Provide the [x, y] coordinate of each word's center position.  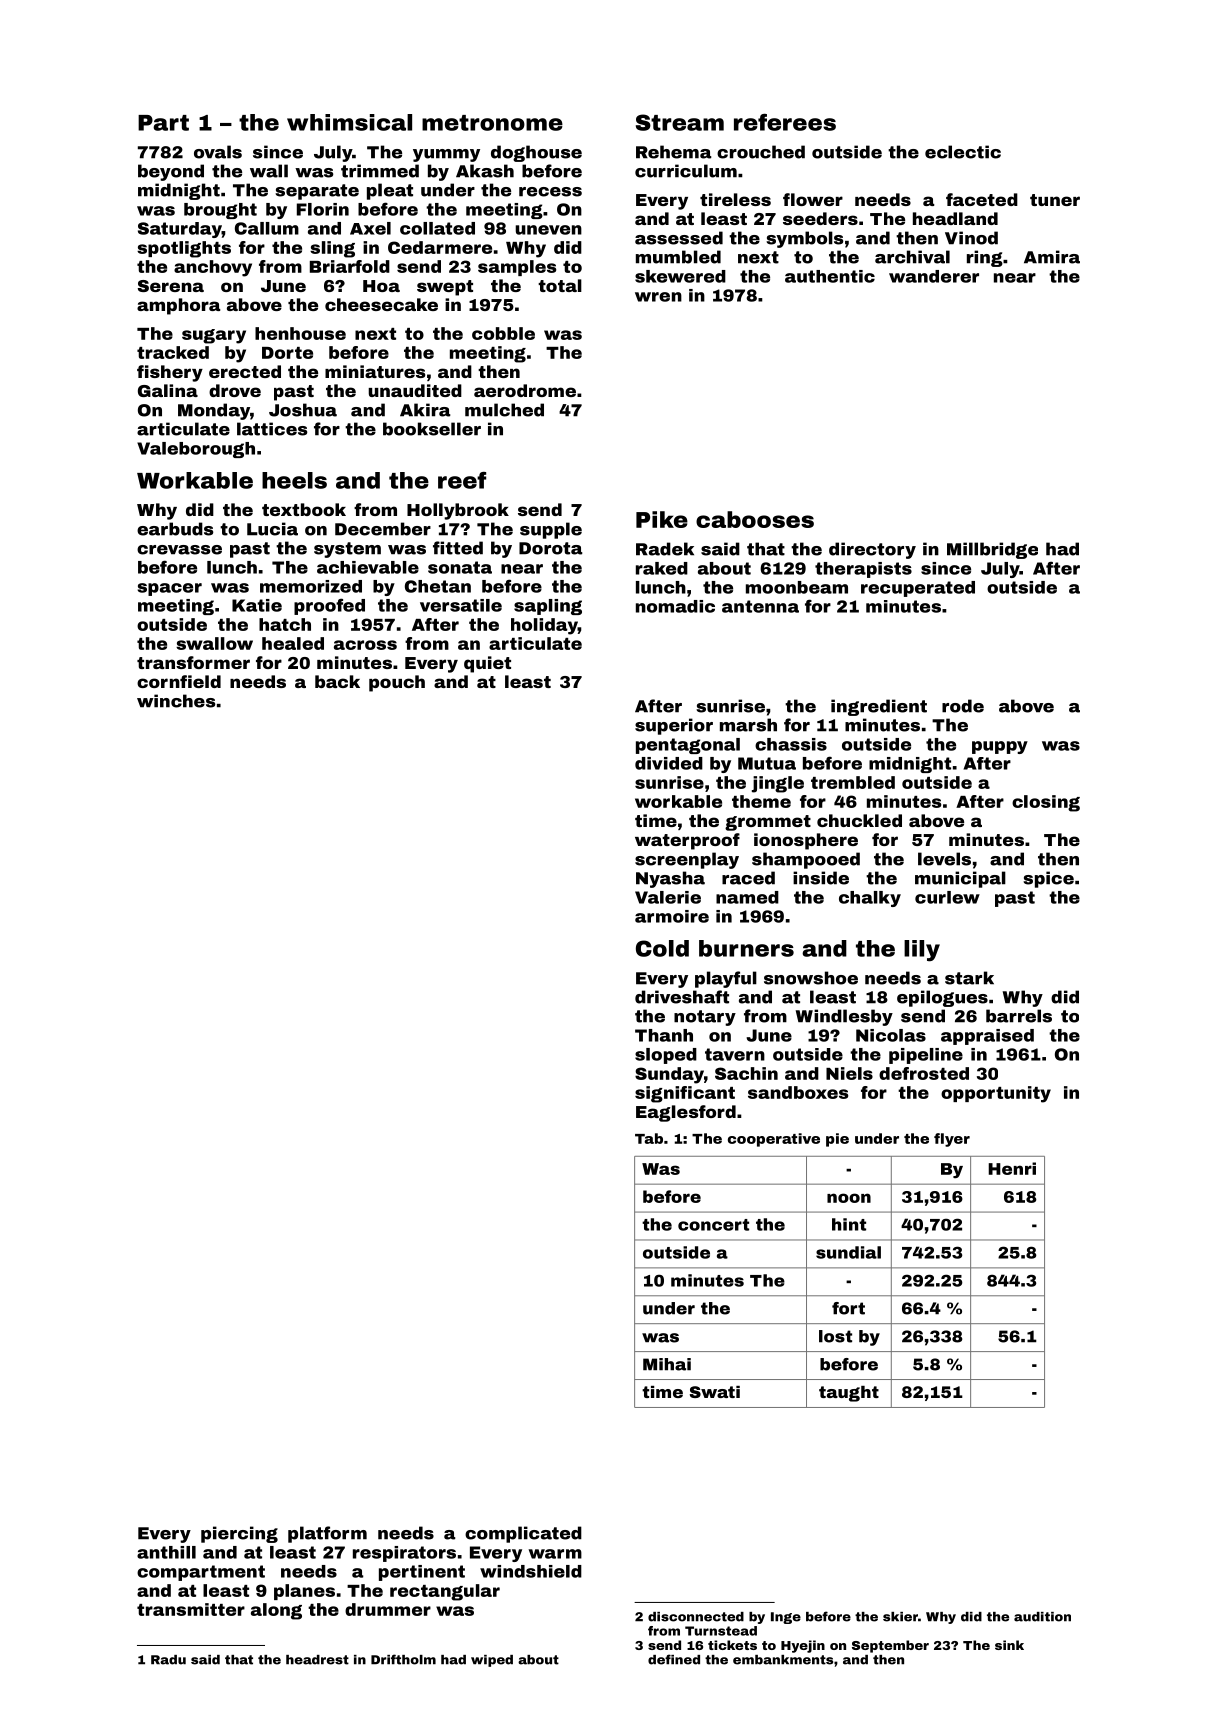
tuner [1055, 200]
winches [176, 701]
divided [669, 763]
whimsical [349, 122]
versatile [461, 605]
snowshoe [811, 978]
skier [900, 1617]
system [347, 550]
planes [304, 1592]
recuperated [918, 589]
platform [327, 1534]
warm [555, 1554]
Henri [1012, 1168]
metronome [492, 123]
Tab [649, 1138]
